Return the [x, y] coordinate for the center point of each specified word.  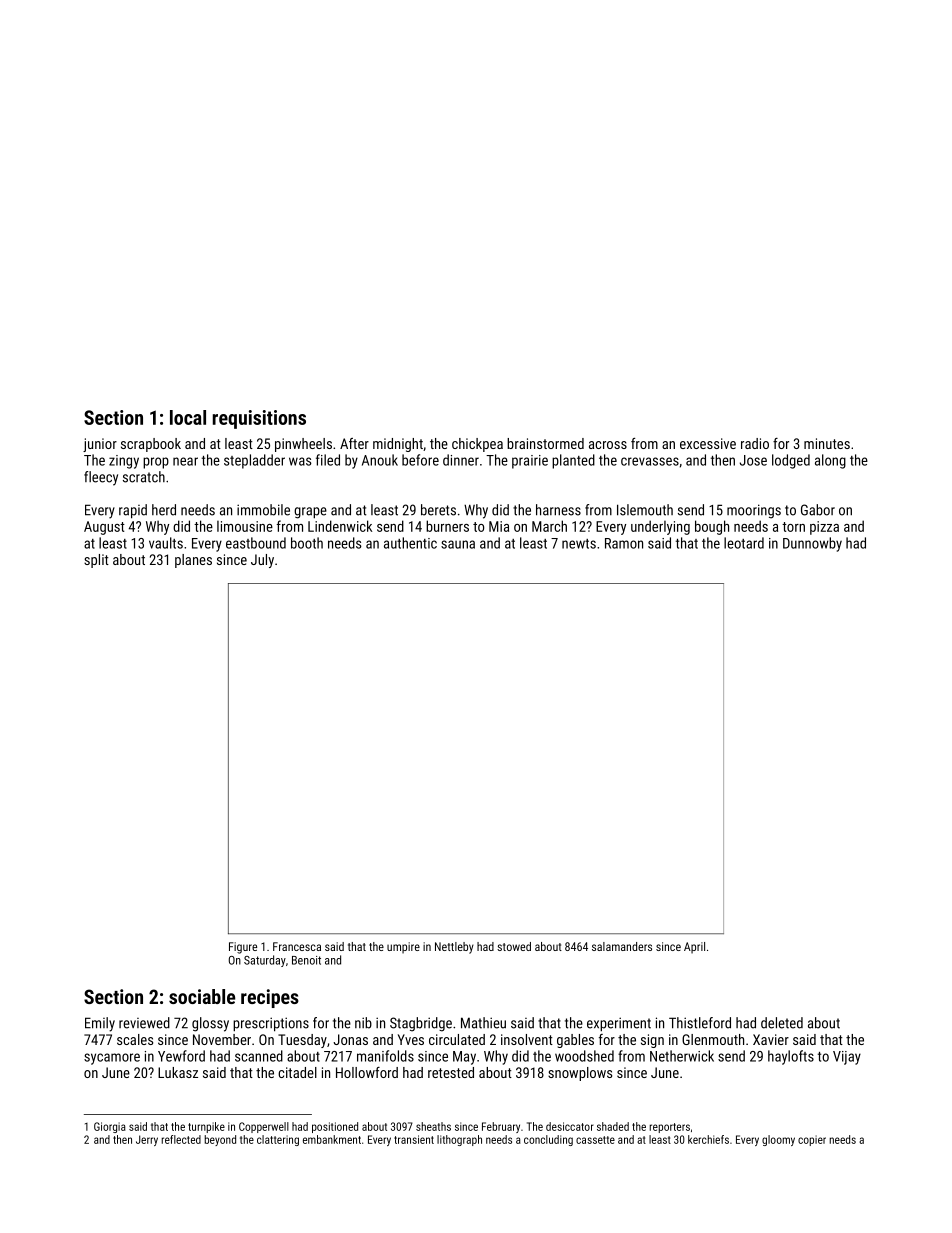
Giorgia [110, 1127]
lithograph [459, 1140]
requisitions [259, 419]
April [694, 948]
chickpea [477, 445]
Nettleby [454, 948]
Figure [243, 948]
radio [755, 443]
